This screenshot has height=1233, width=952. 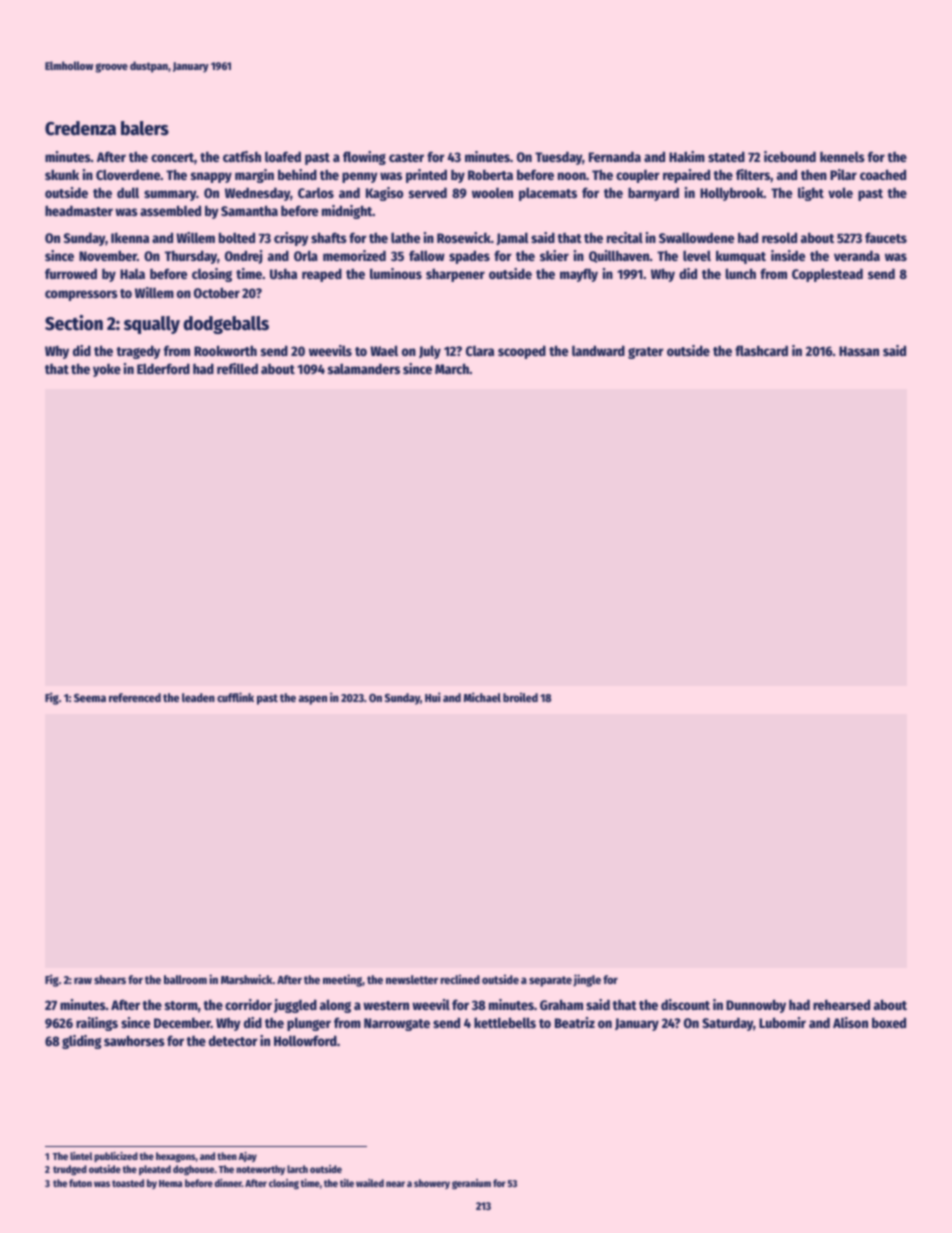 I want to click on balers, so click(x=145, y=128).
